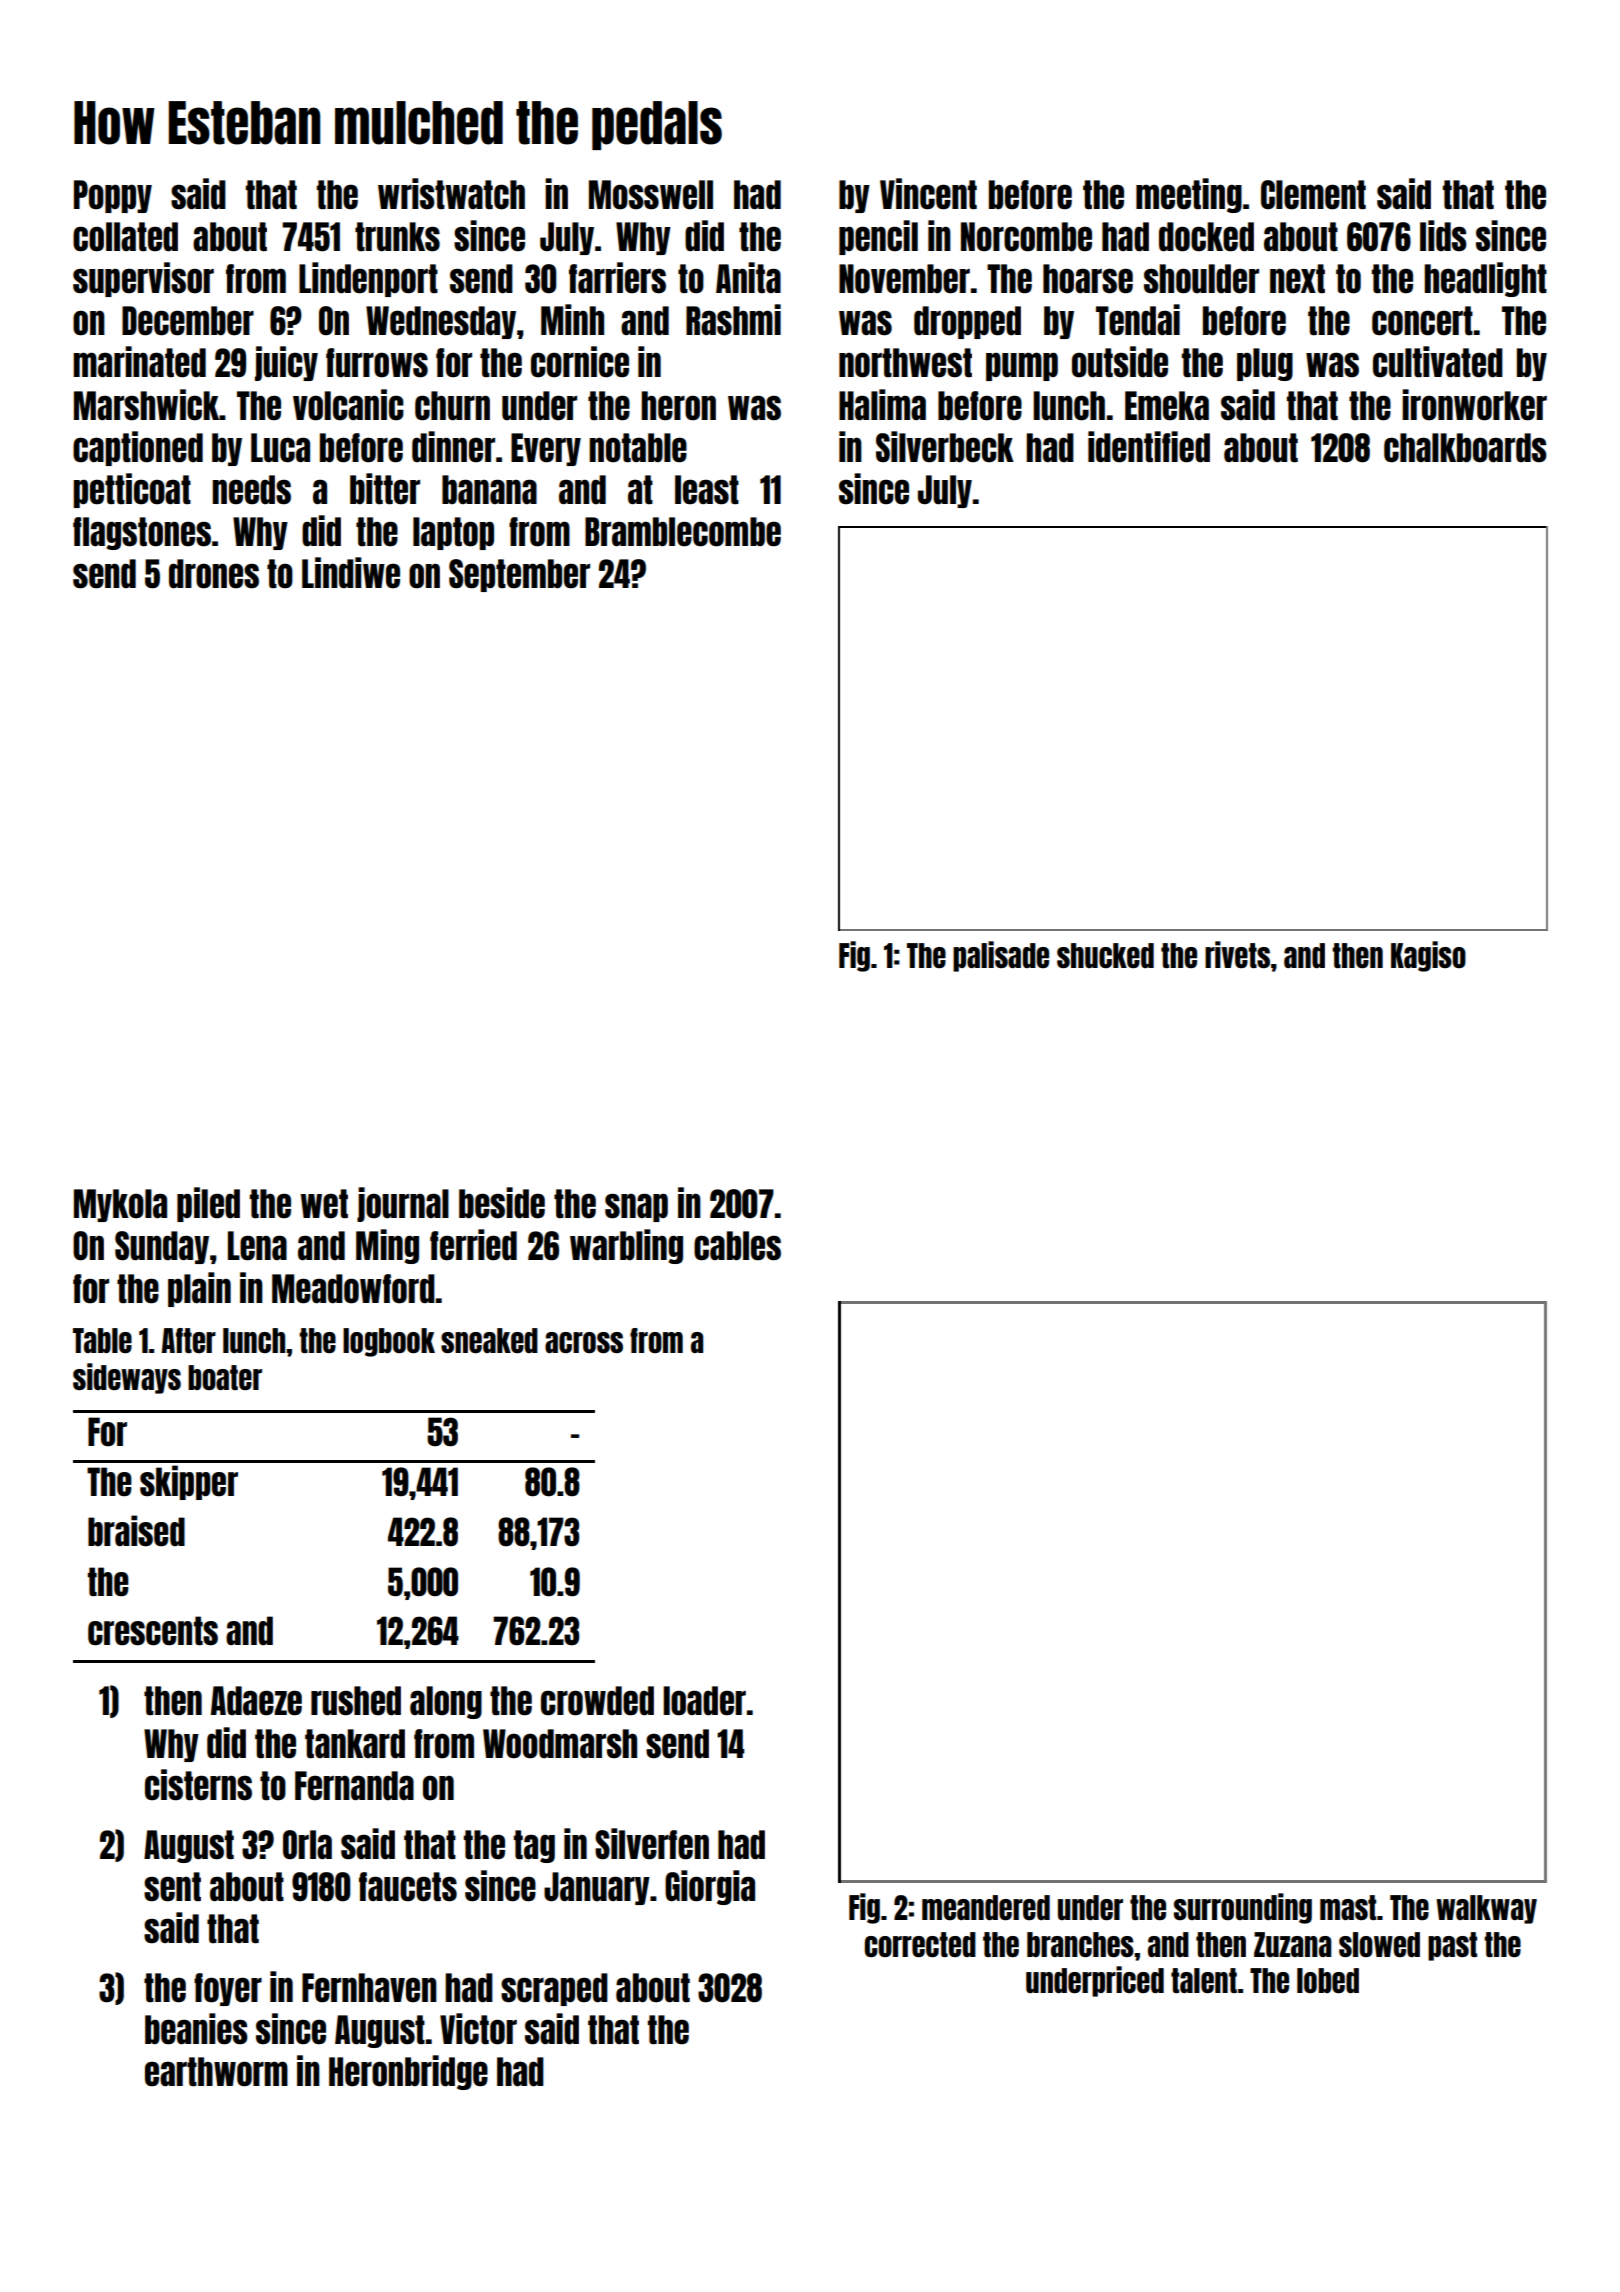 The height and width of the screenshot is (2292, 1620). I want to click on trunks, so click(397, 237).
